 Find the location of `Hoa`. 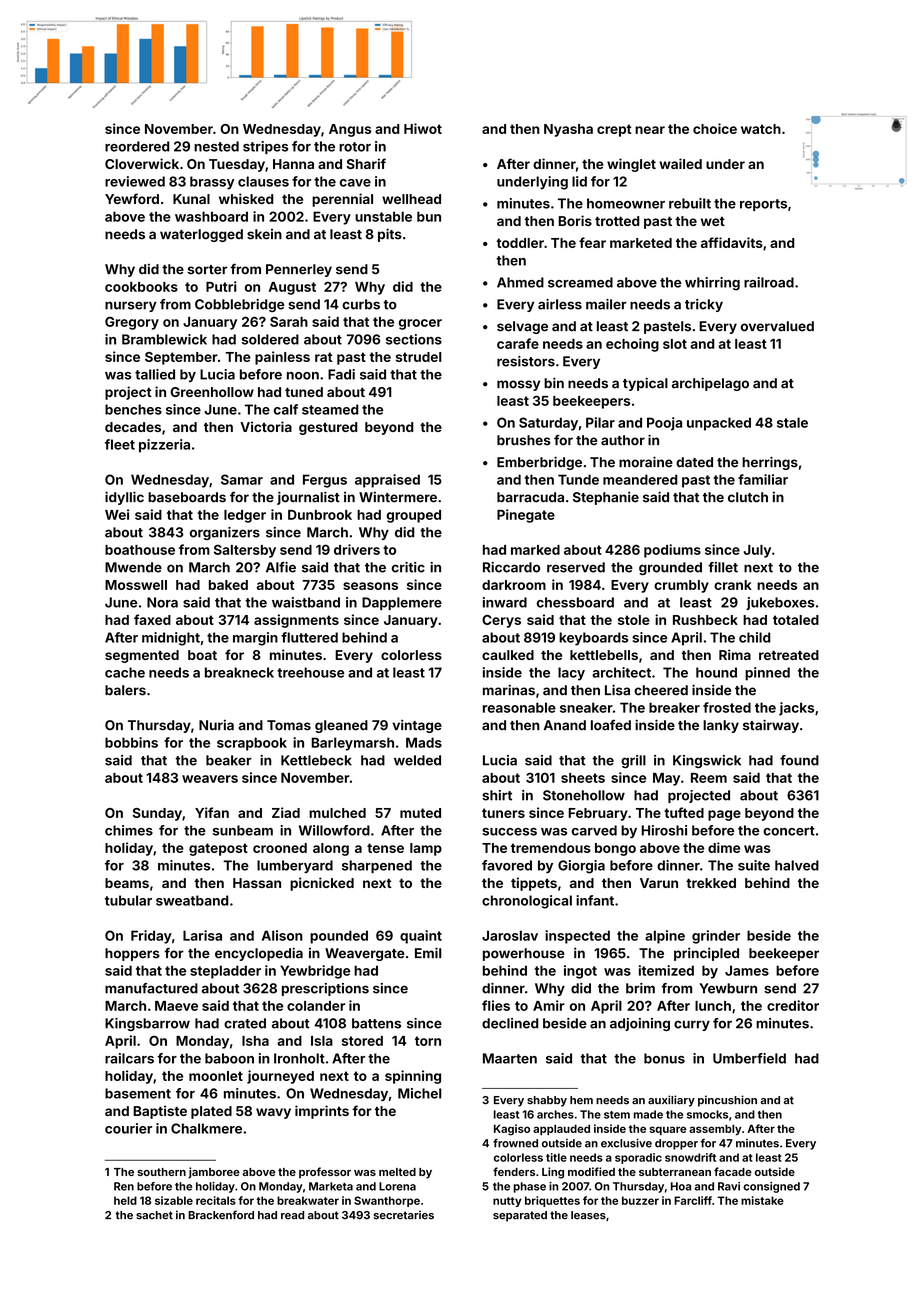

Hoa is located at coordinates (681, 1186).
